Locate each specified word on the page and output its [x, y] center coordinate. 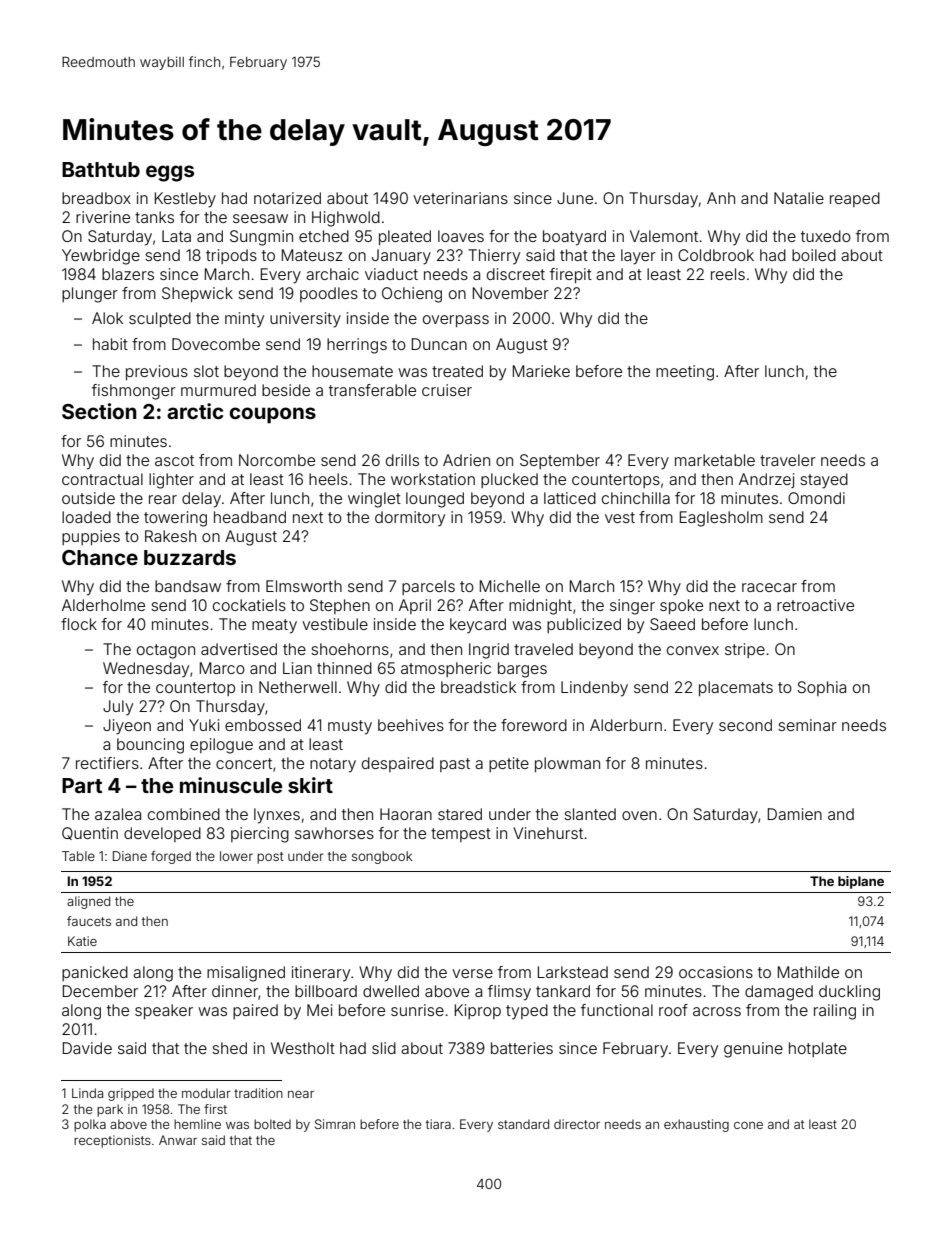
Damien [795, 814]
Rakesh [170, 536]
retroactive [815, 605]
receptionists [112, 1141]
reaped [855, 199]
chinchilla [636, 498]
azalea [118, 814]
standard [523, 1124]
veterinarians [460, 198]
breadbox [96, 198]
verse [472, 973]
